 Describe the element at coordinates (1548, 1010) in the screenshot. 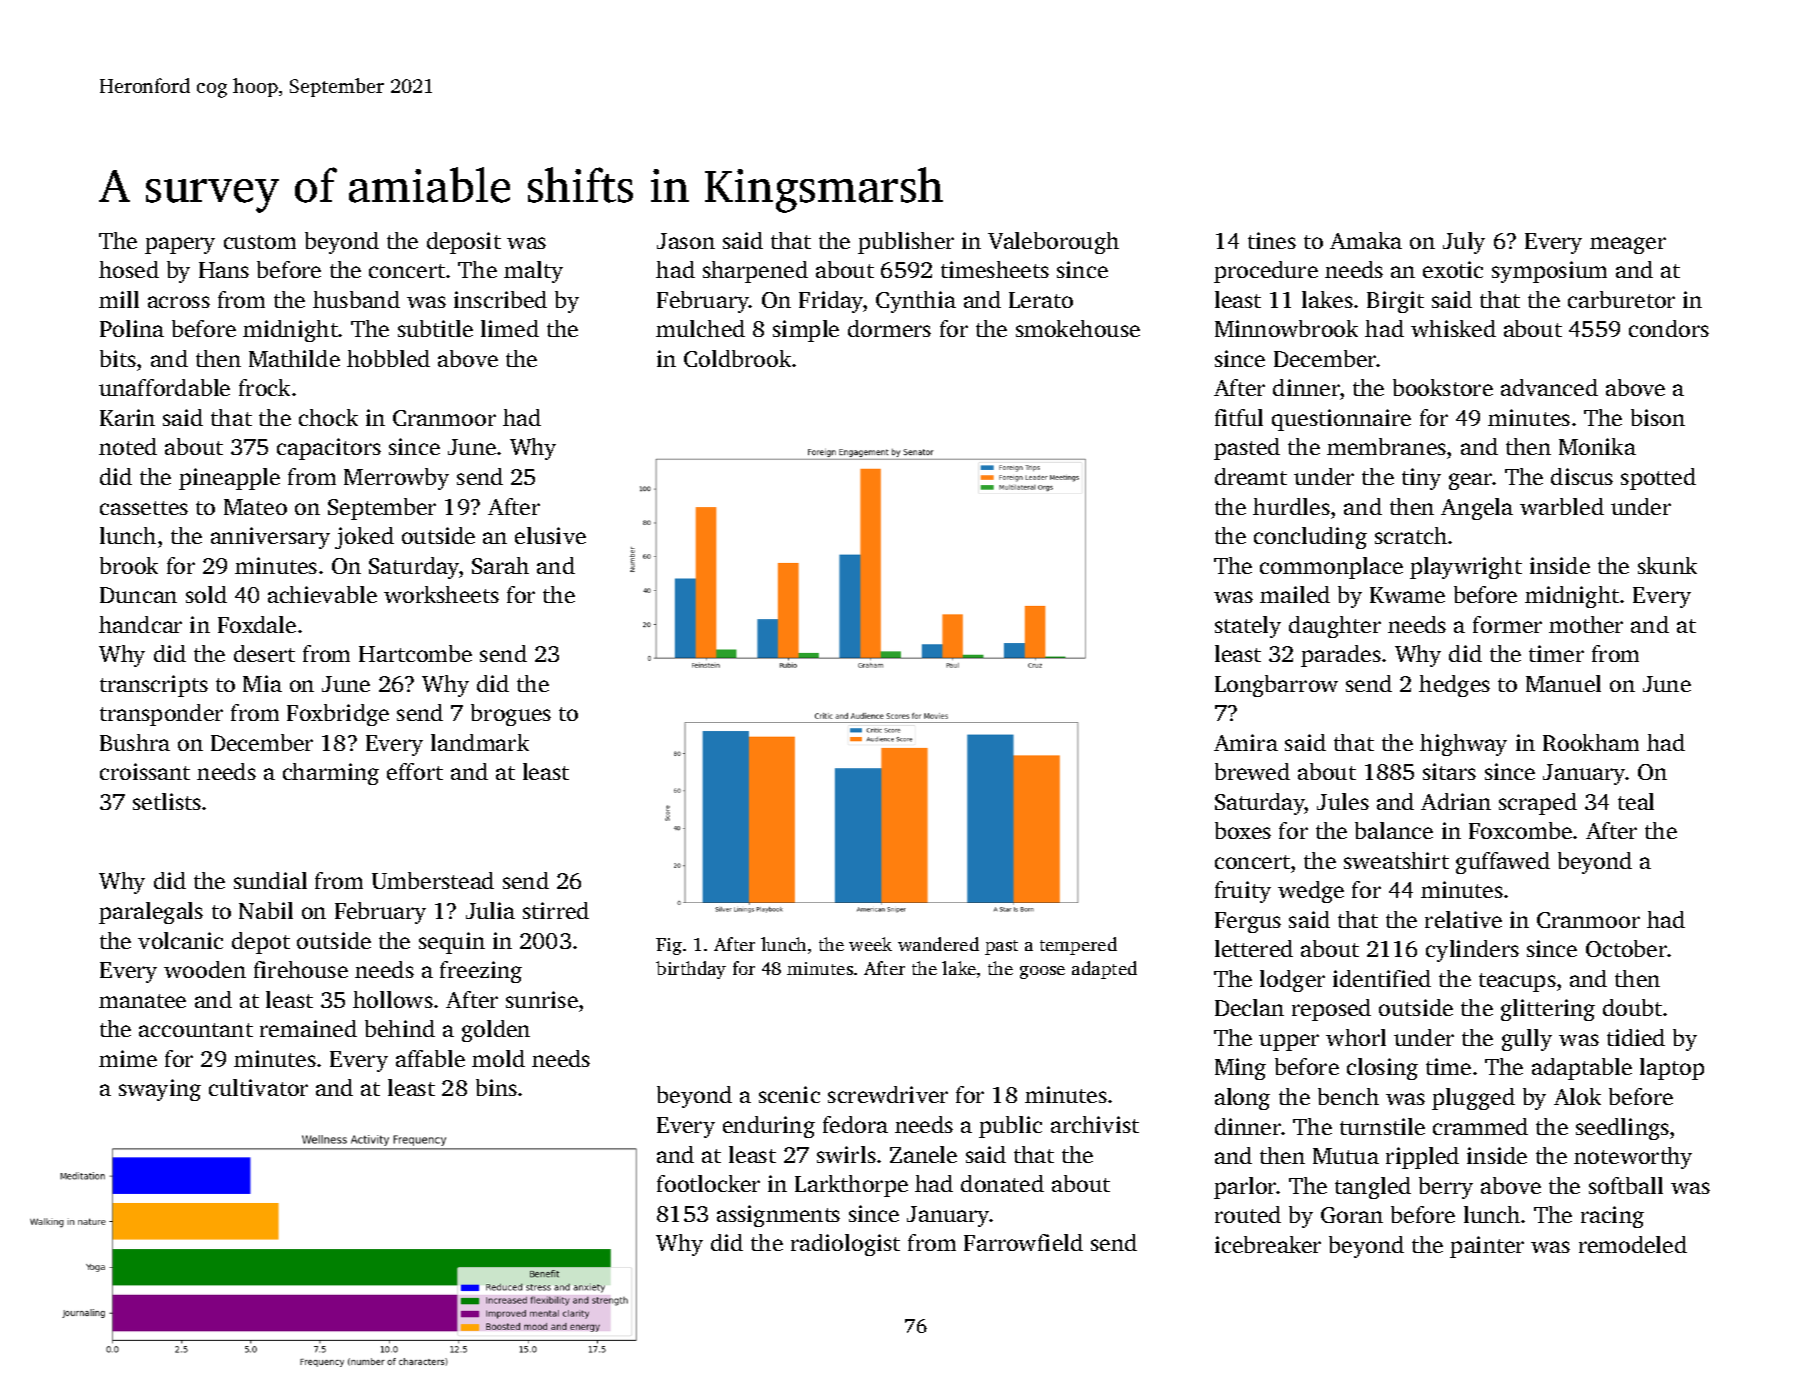

I see `glittering` at that location.
